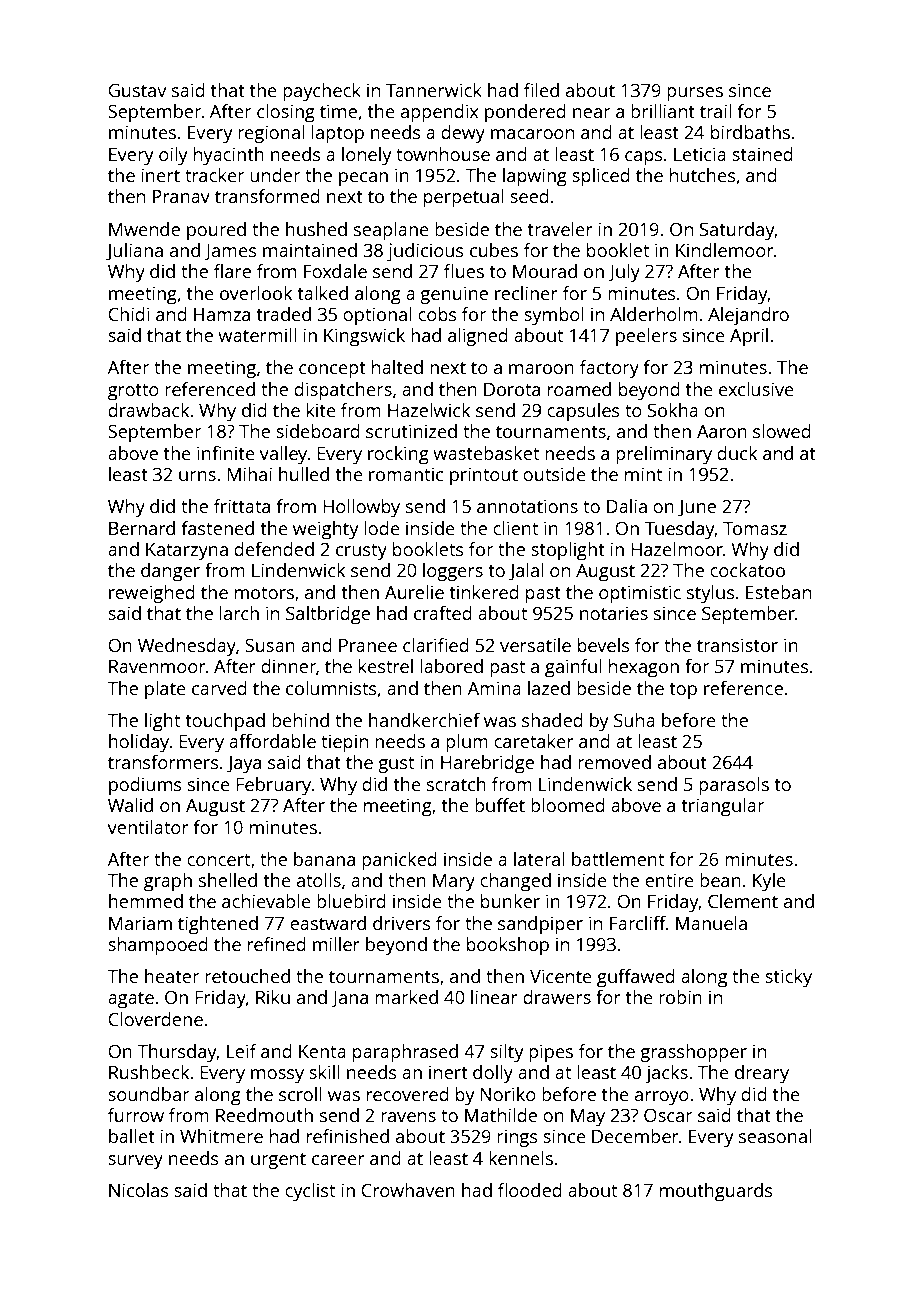  I want to click on bookshop, so click(508, 946).
